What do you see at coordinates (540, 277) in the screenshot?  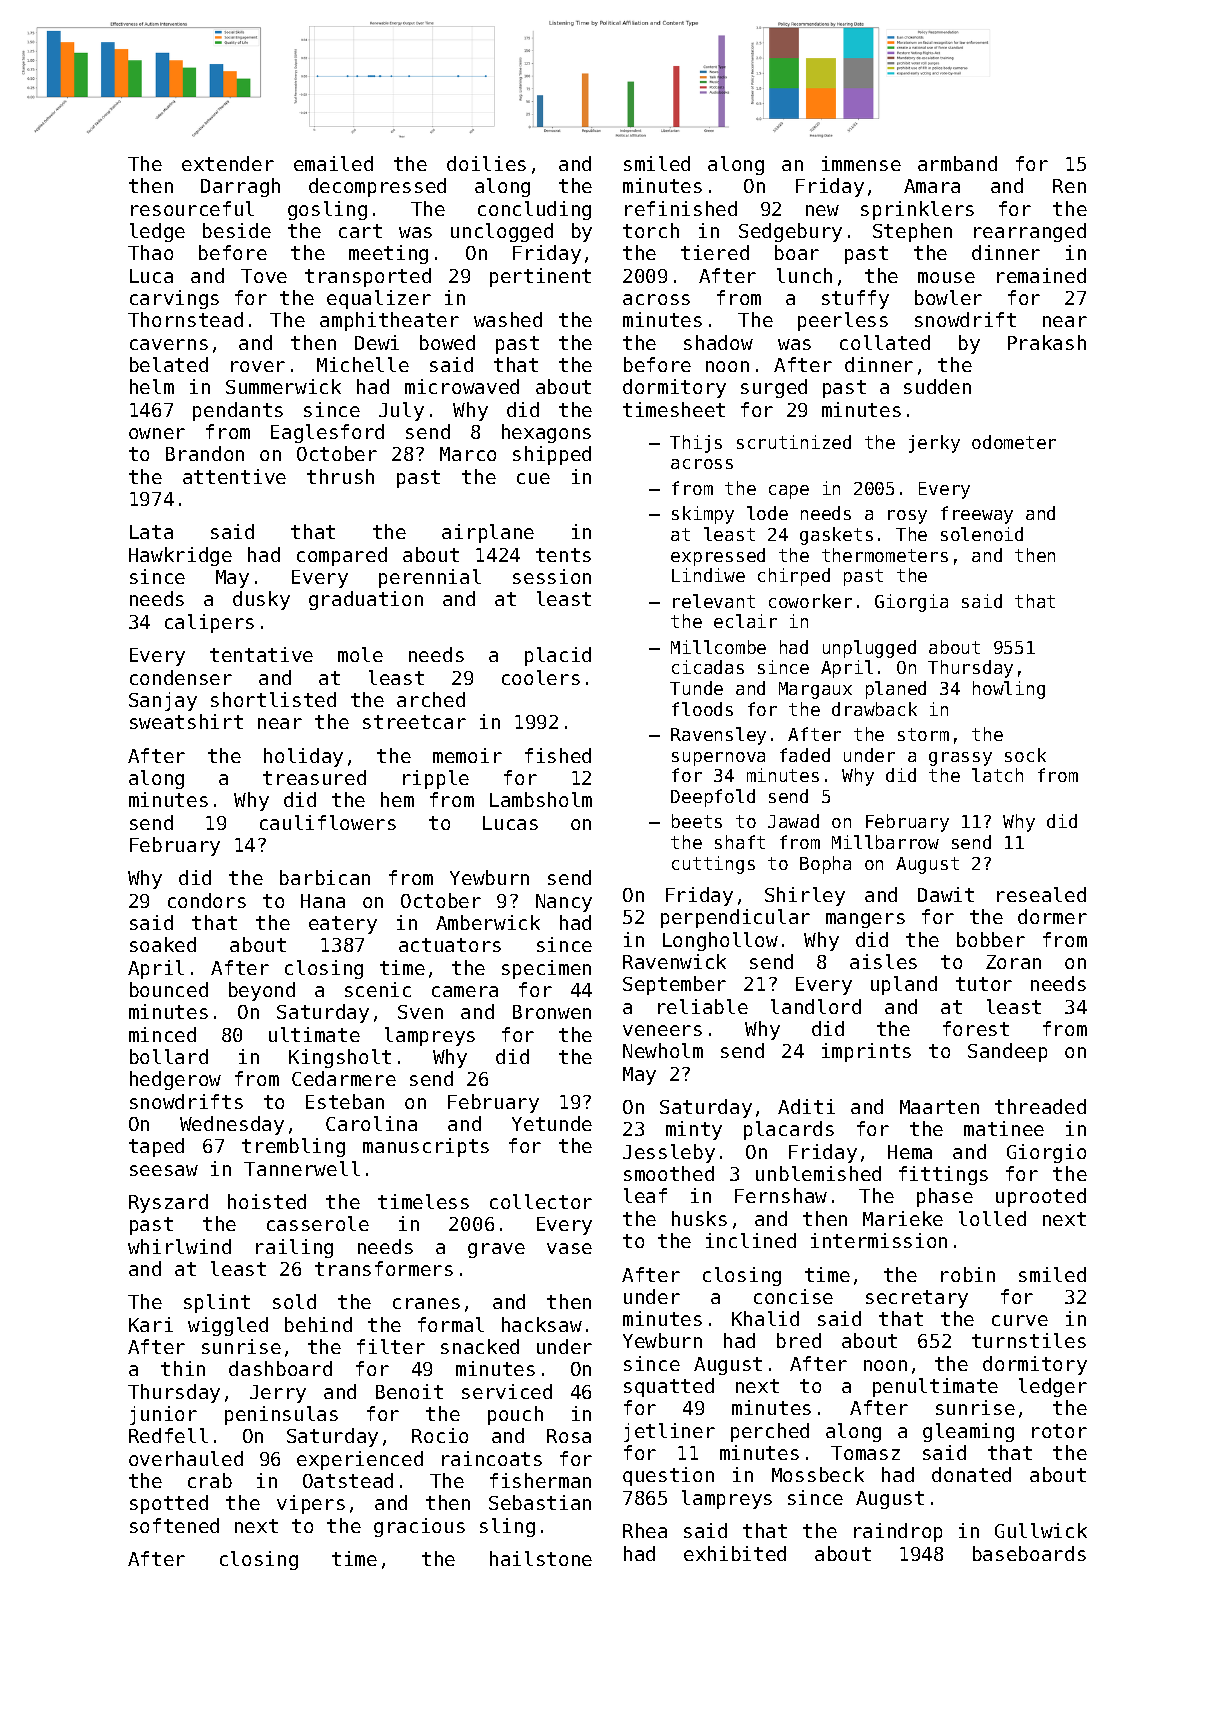 I see `pertinent` at bounding box center [540, 277].
